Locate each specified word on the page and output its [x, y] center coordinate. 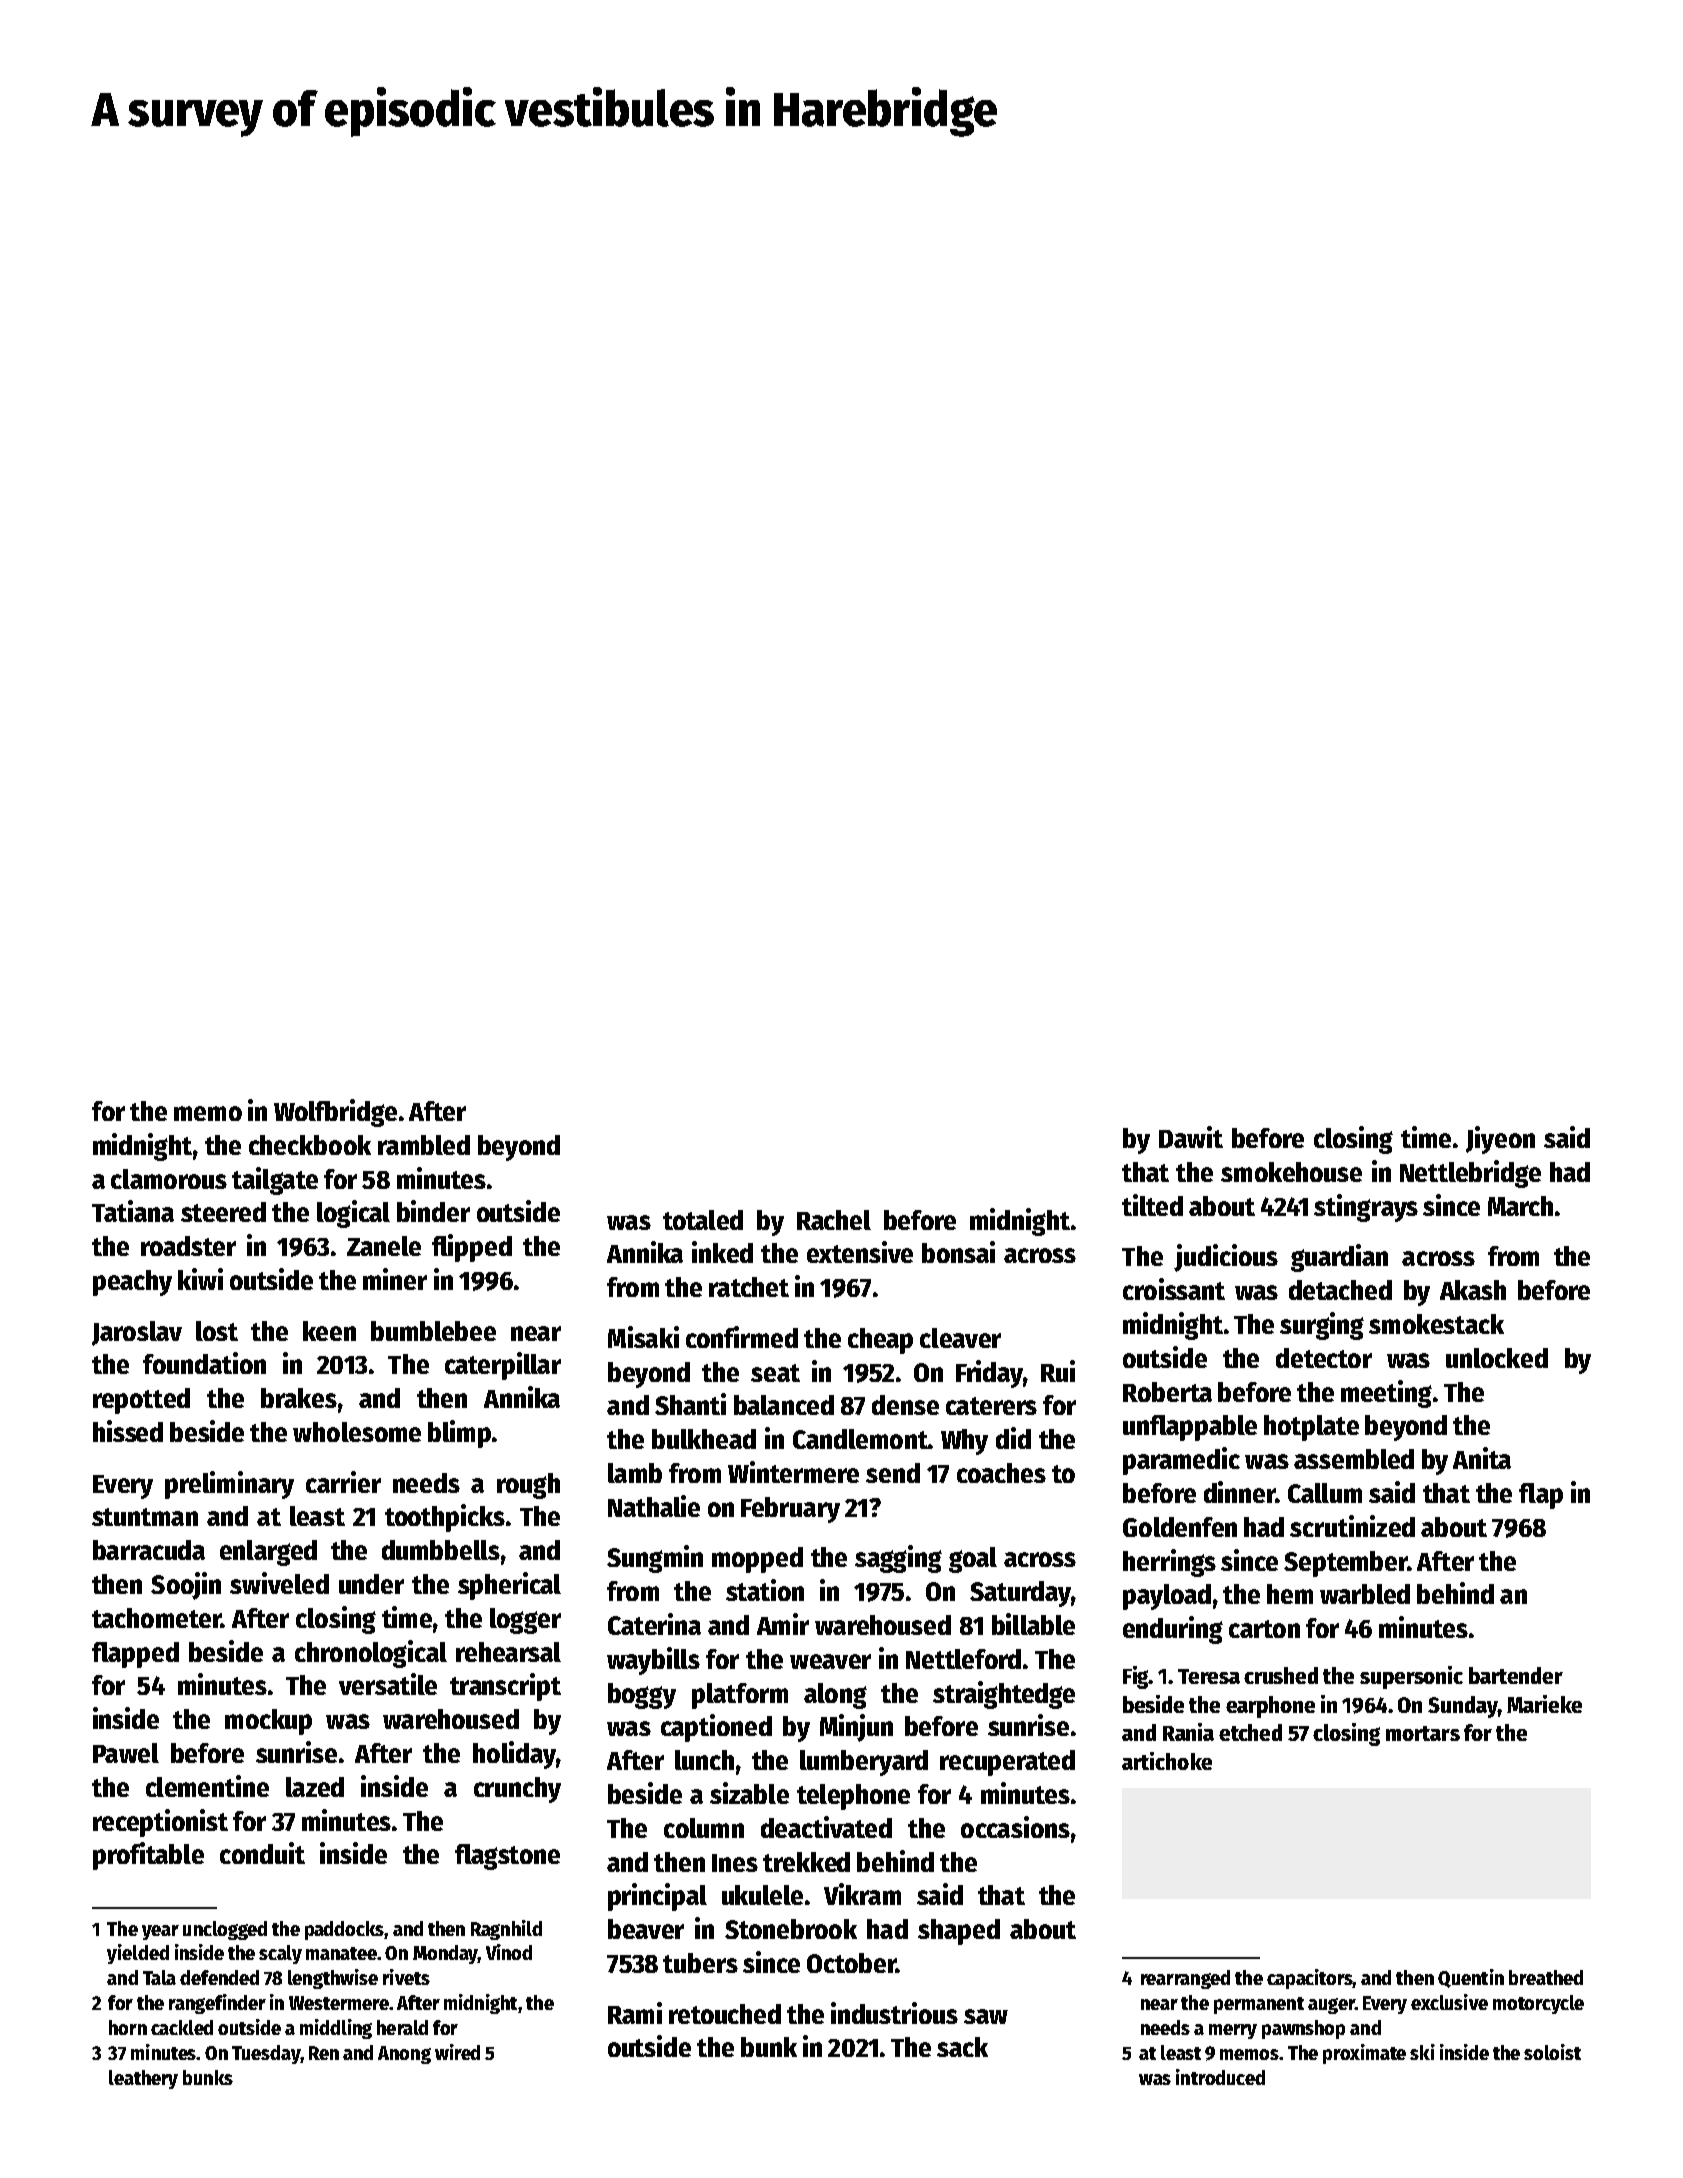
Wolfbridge [335, 1113]
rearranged [1185, 1979]
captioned [716, 1728]
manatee [341, 1953]
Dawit [1191, 1137]
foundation [204, 1363]
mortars [1423, 1733]
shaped [959, 1932]
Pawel [126, 1753]
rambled [424, 1145]
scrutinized [1352, 1526]
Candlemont [860, 1439]
